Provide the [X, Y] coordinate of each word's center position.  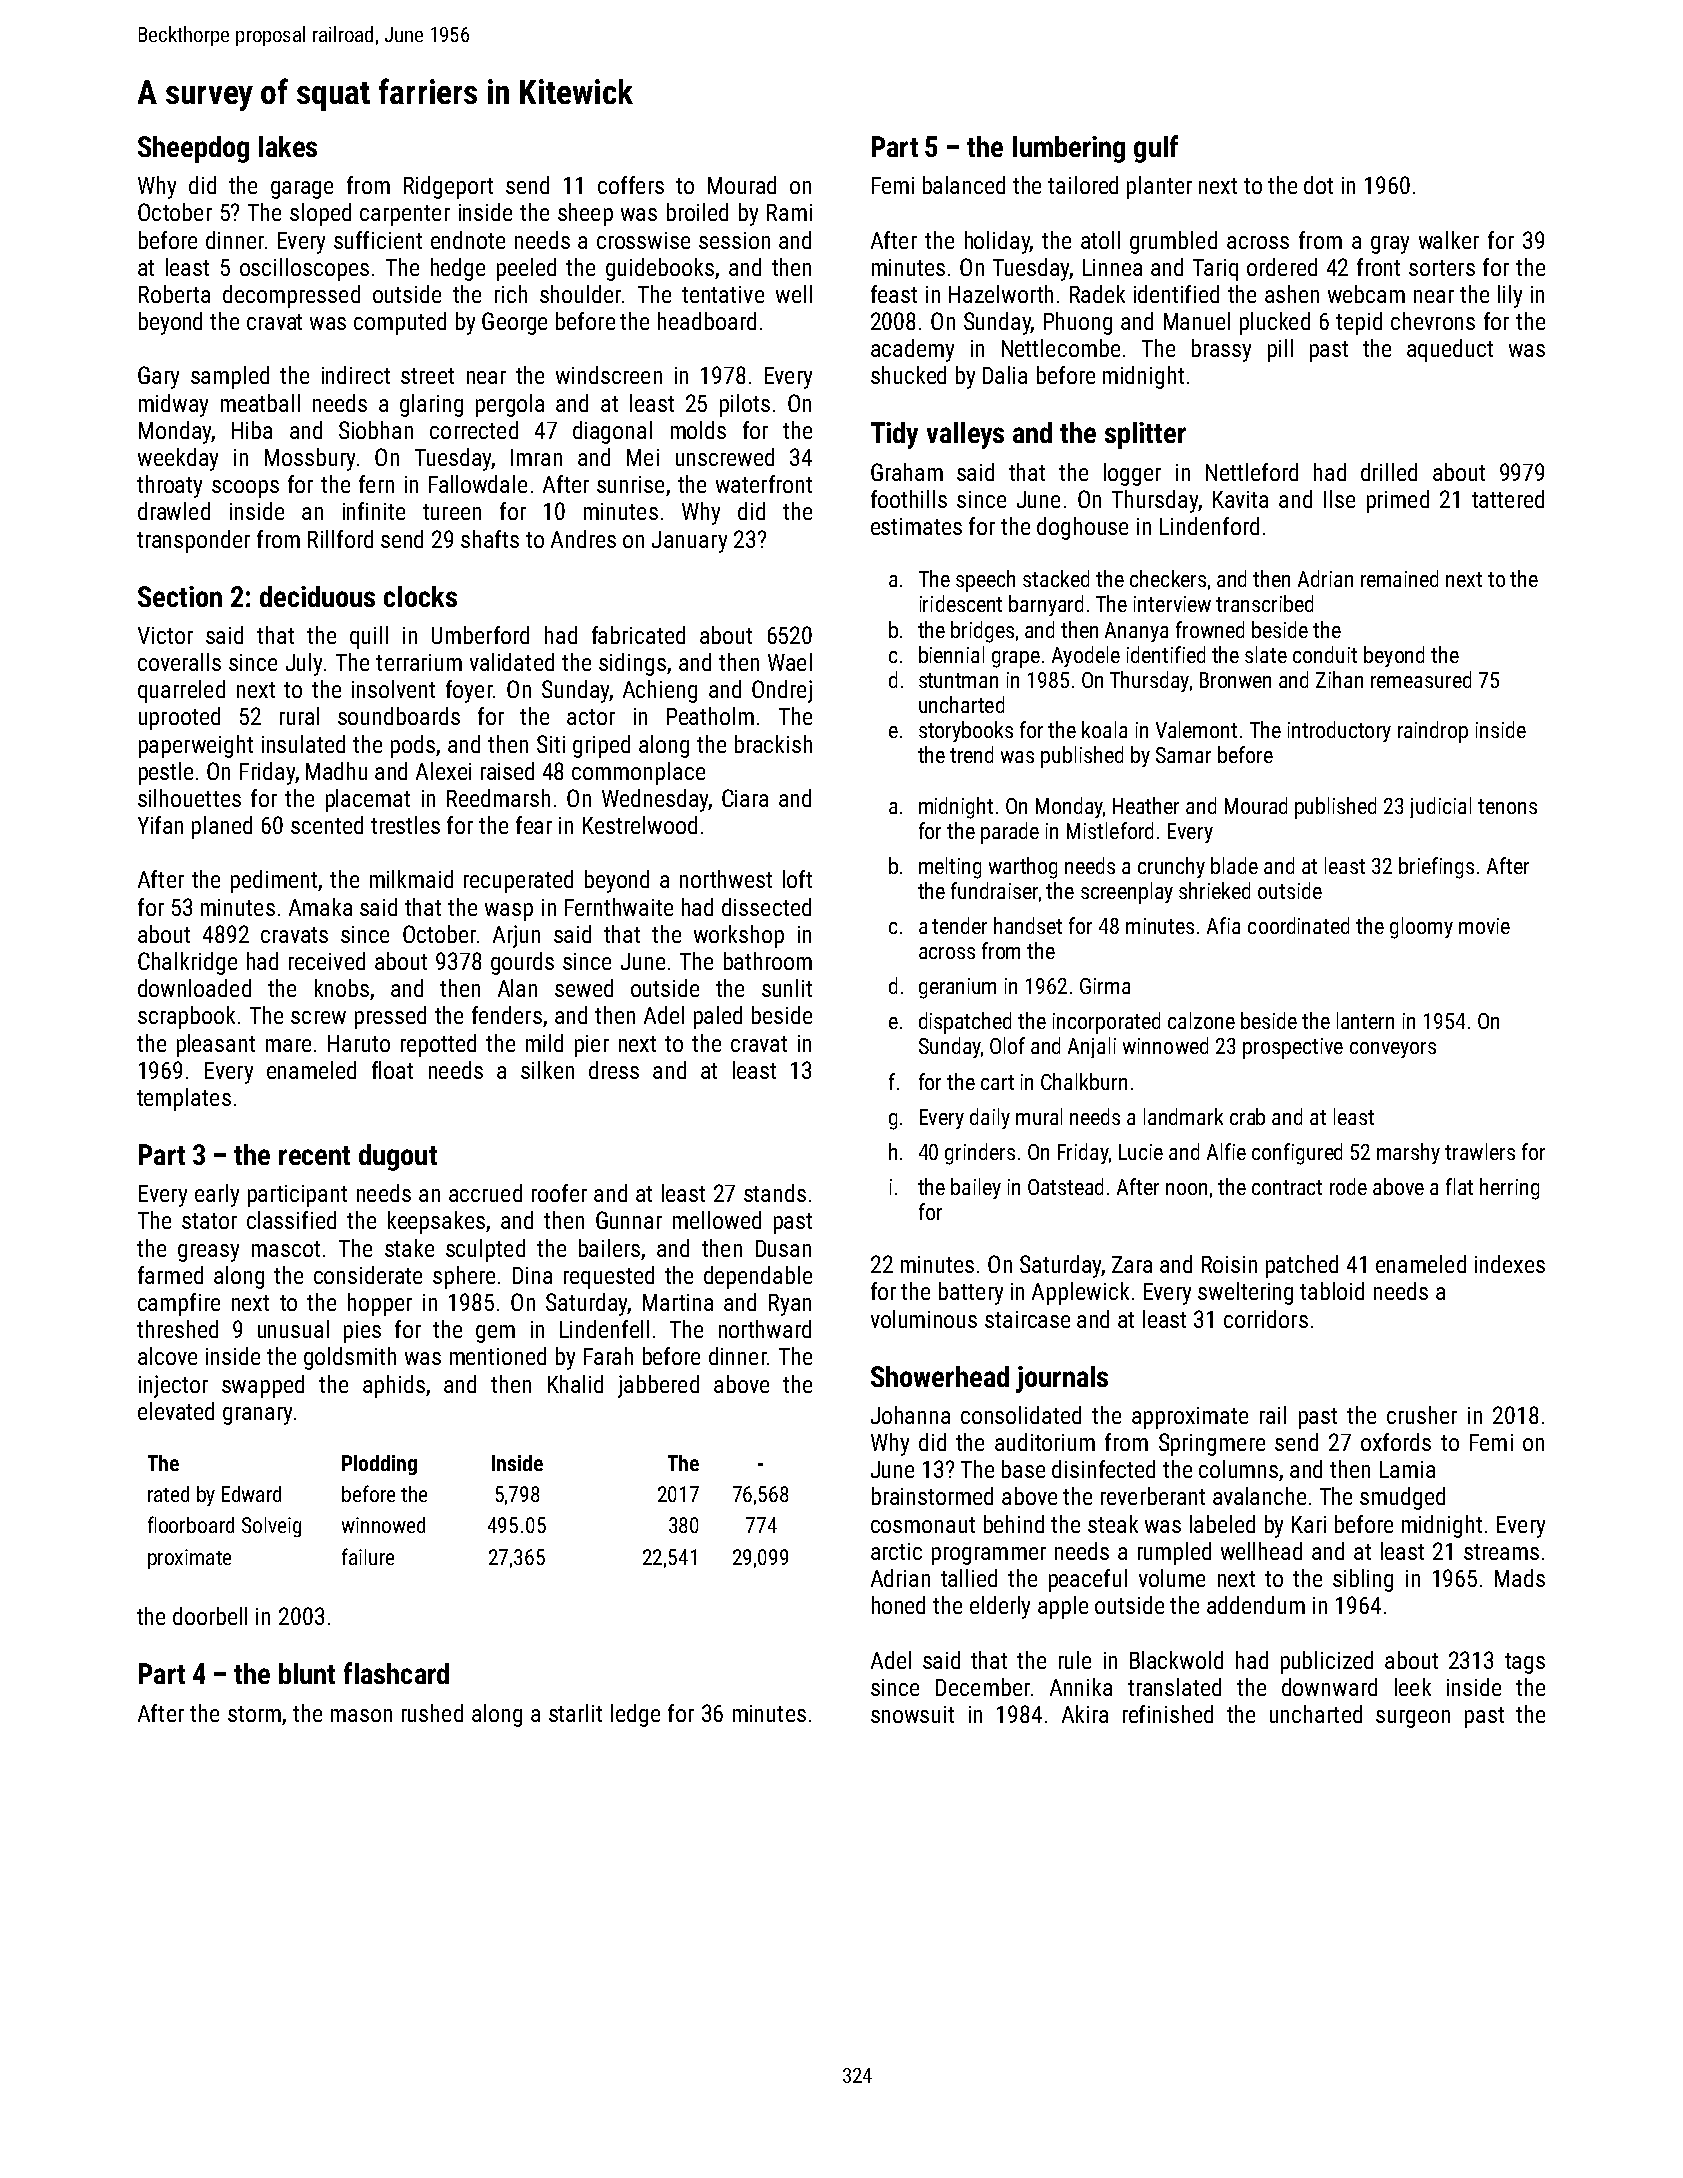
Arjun [516, 936]
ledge [635, 1715]
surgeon [1413, 1719]
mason [361, 1715]
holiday [997, 242]
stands [775, 1193]
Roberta [174, 294]
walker [1449, 240]
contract [1287, 1187]
